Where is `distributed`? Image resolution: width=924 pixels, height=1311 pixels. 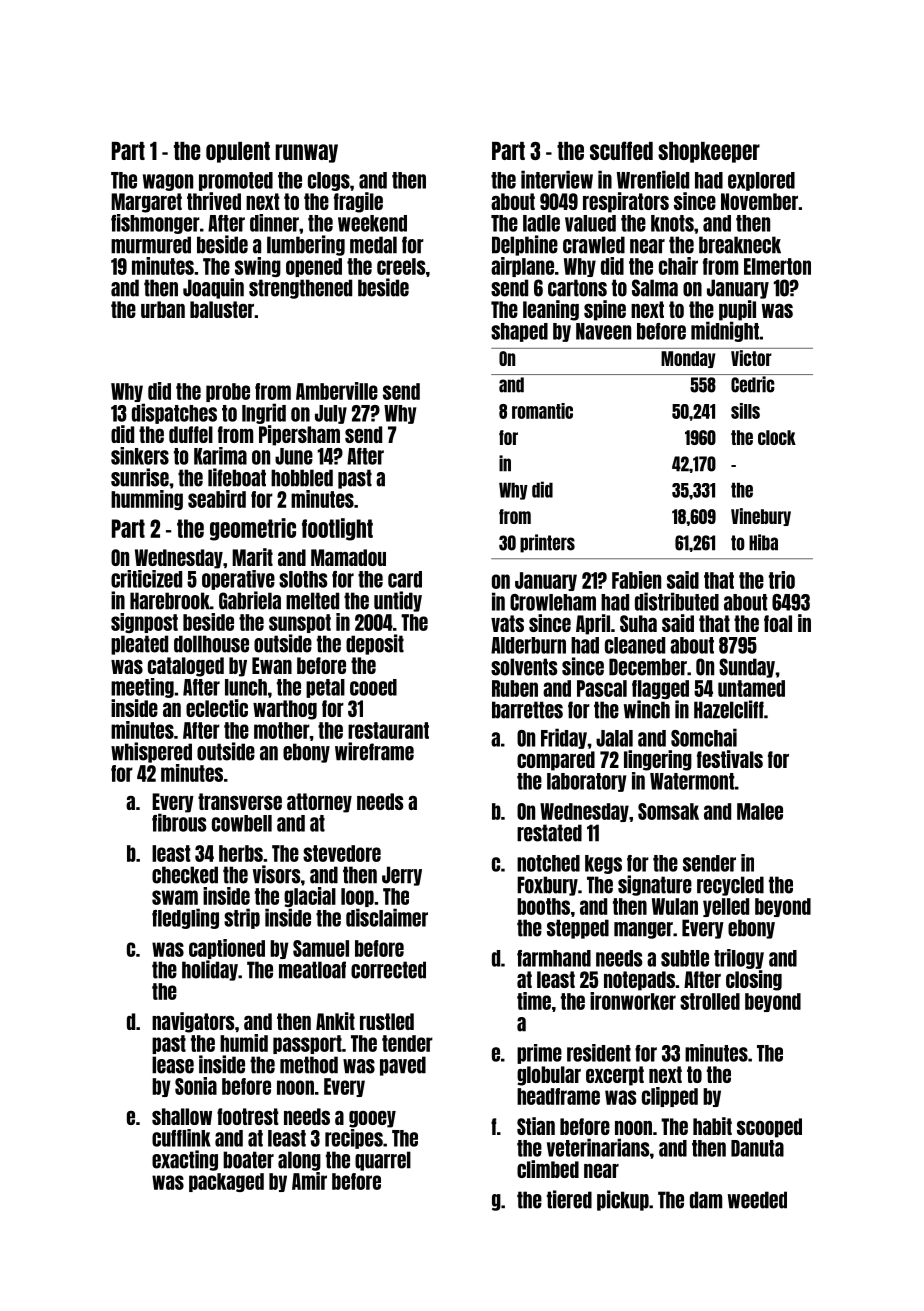 distributed is located at coordinates (677, 601).
